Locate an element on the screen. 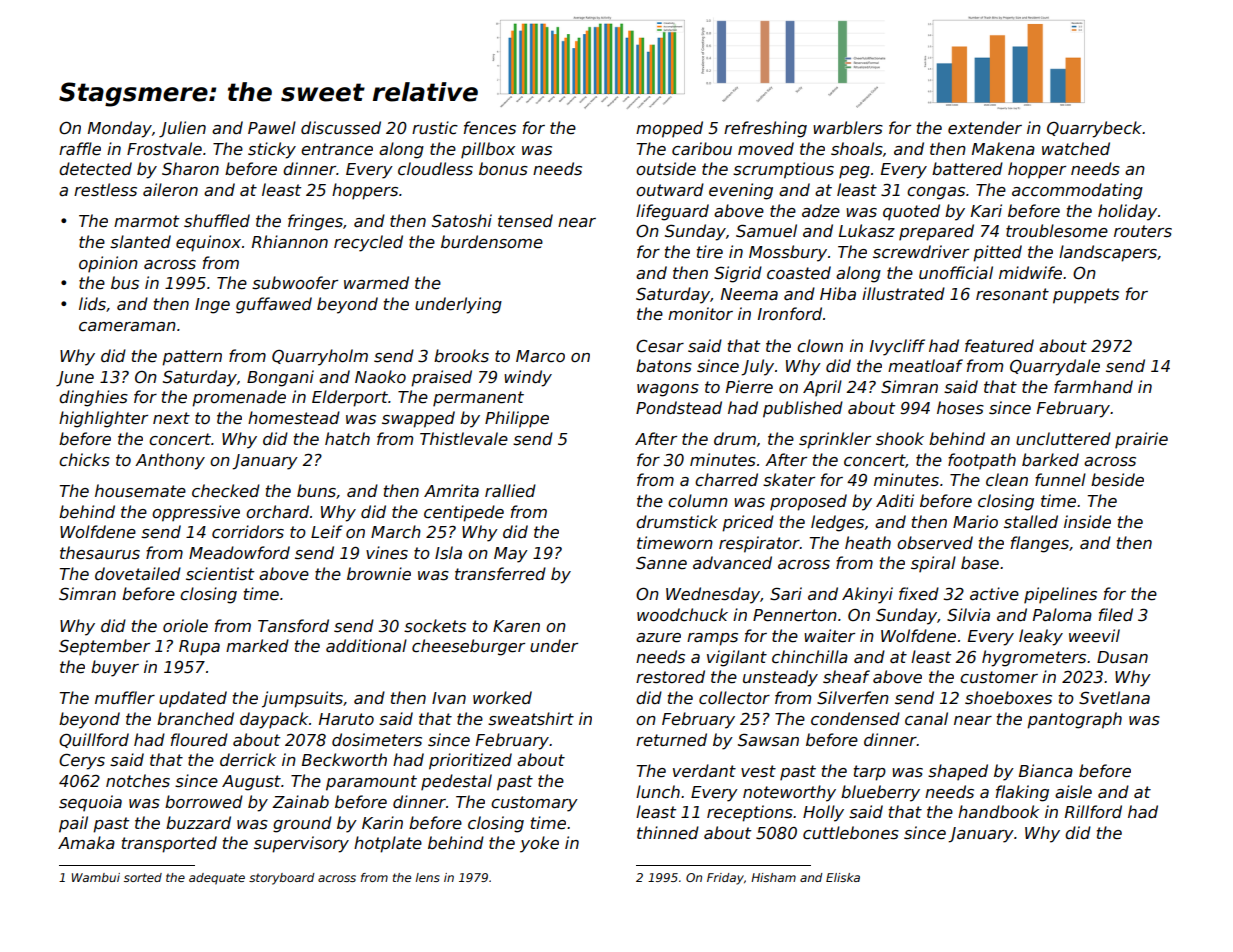 The width and height of the screenshot is (1233, 952). Eliska is located at coordinates (843, 877).
